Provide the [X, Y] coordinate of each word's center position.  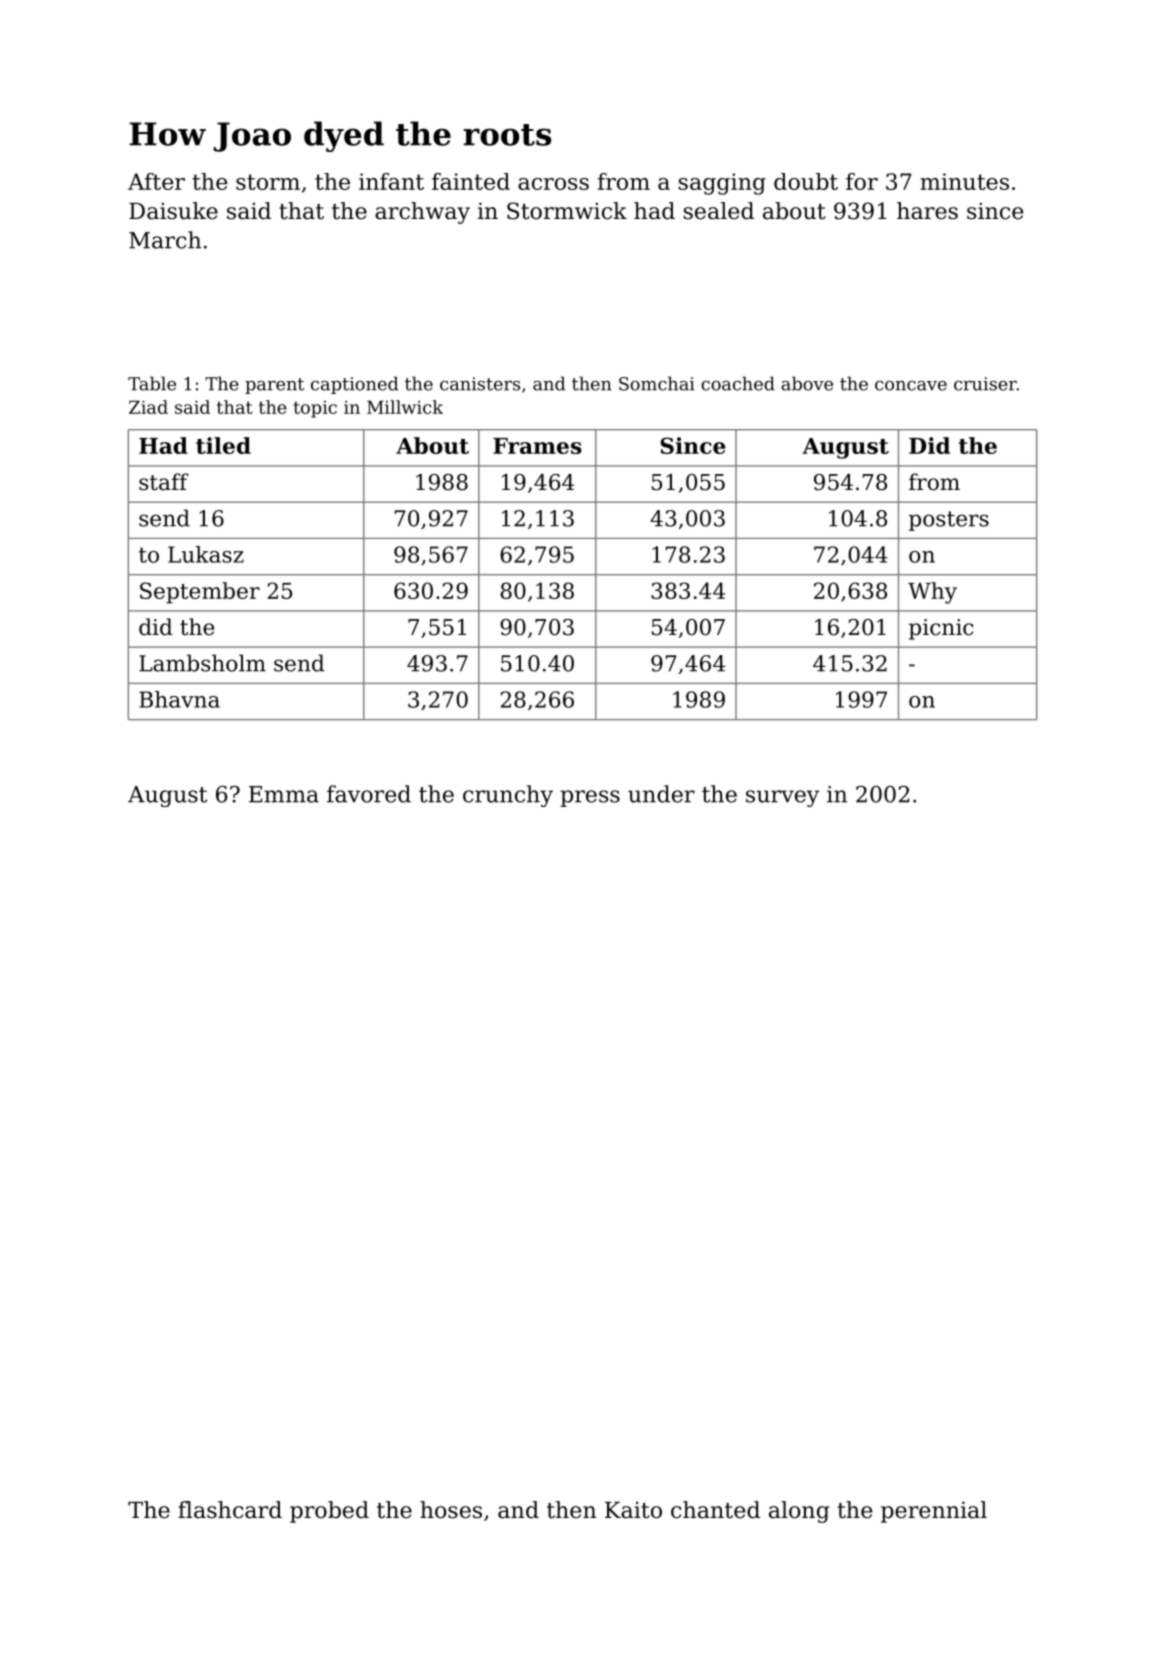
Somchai [657, 383]
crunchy [508, 796]
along [799, 1512]
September [200, 593]
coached [738, 383]
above [807, 383]
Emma [284, 794]
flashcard [230, 1510]
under [661, 794]
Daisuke [173, 211]
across [553, 184]
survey [782, 798]
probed [329, 1512]
